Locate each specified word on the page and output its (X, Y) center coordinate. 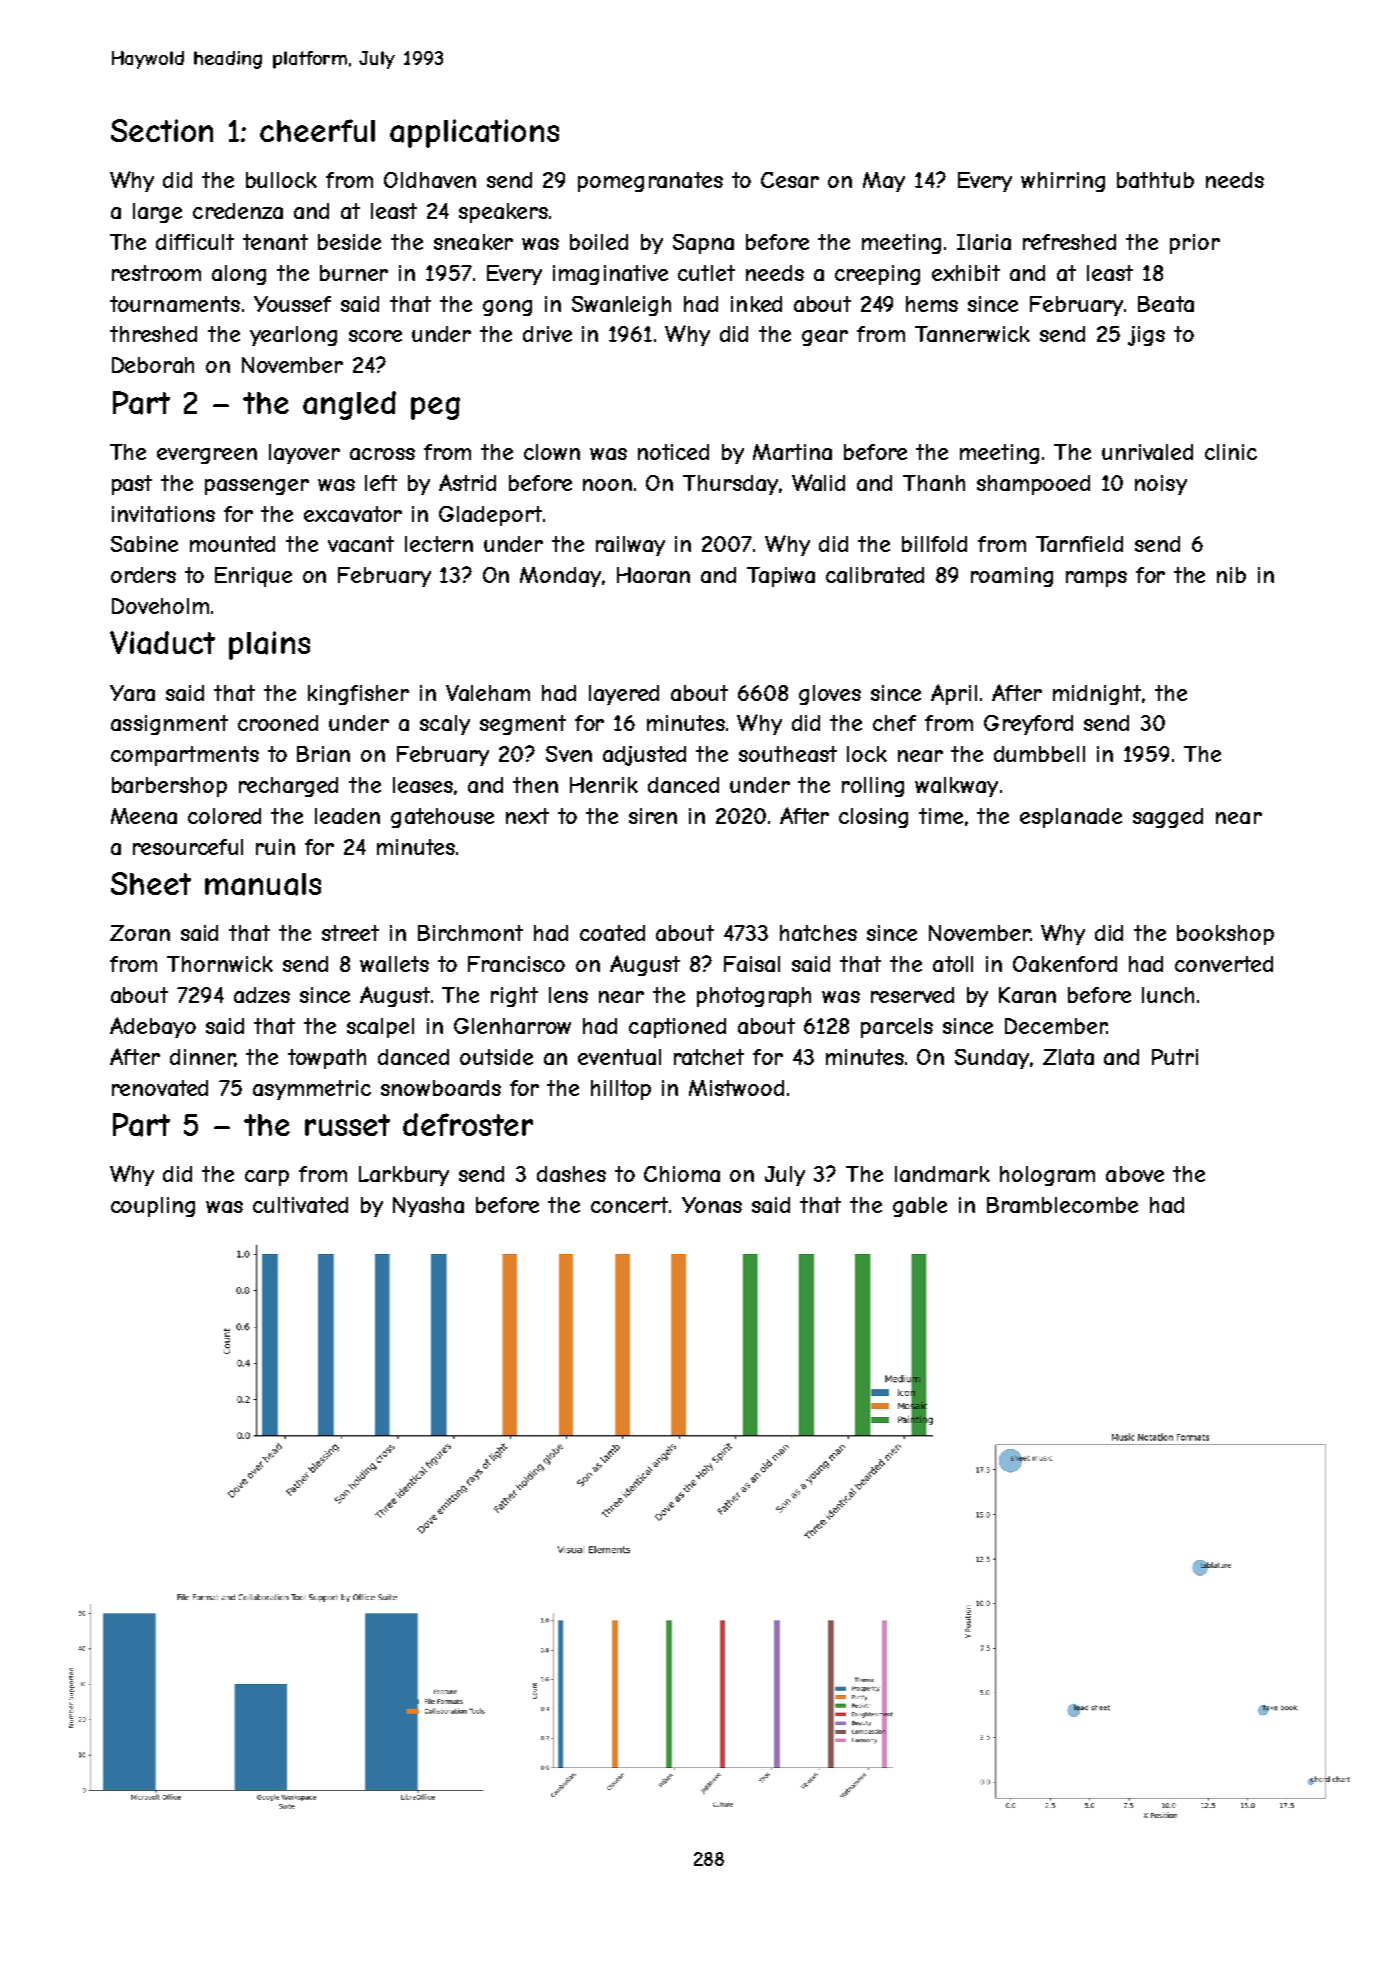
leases (423, 785)
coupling (153, 1207)
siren (653, 816)
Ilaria (984, 242)
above (1135, 1174)
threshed (153, 334)
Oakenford (1065, 964)
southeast (788, 754)
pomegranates (650, 182)
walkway (956, 787)
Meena (144, 816)
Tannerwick (972, 334)
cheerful (317, 130)
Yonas (712, 1205)
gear (825, 338)
